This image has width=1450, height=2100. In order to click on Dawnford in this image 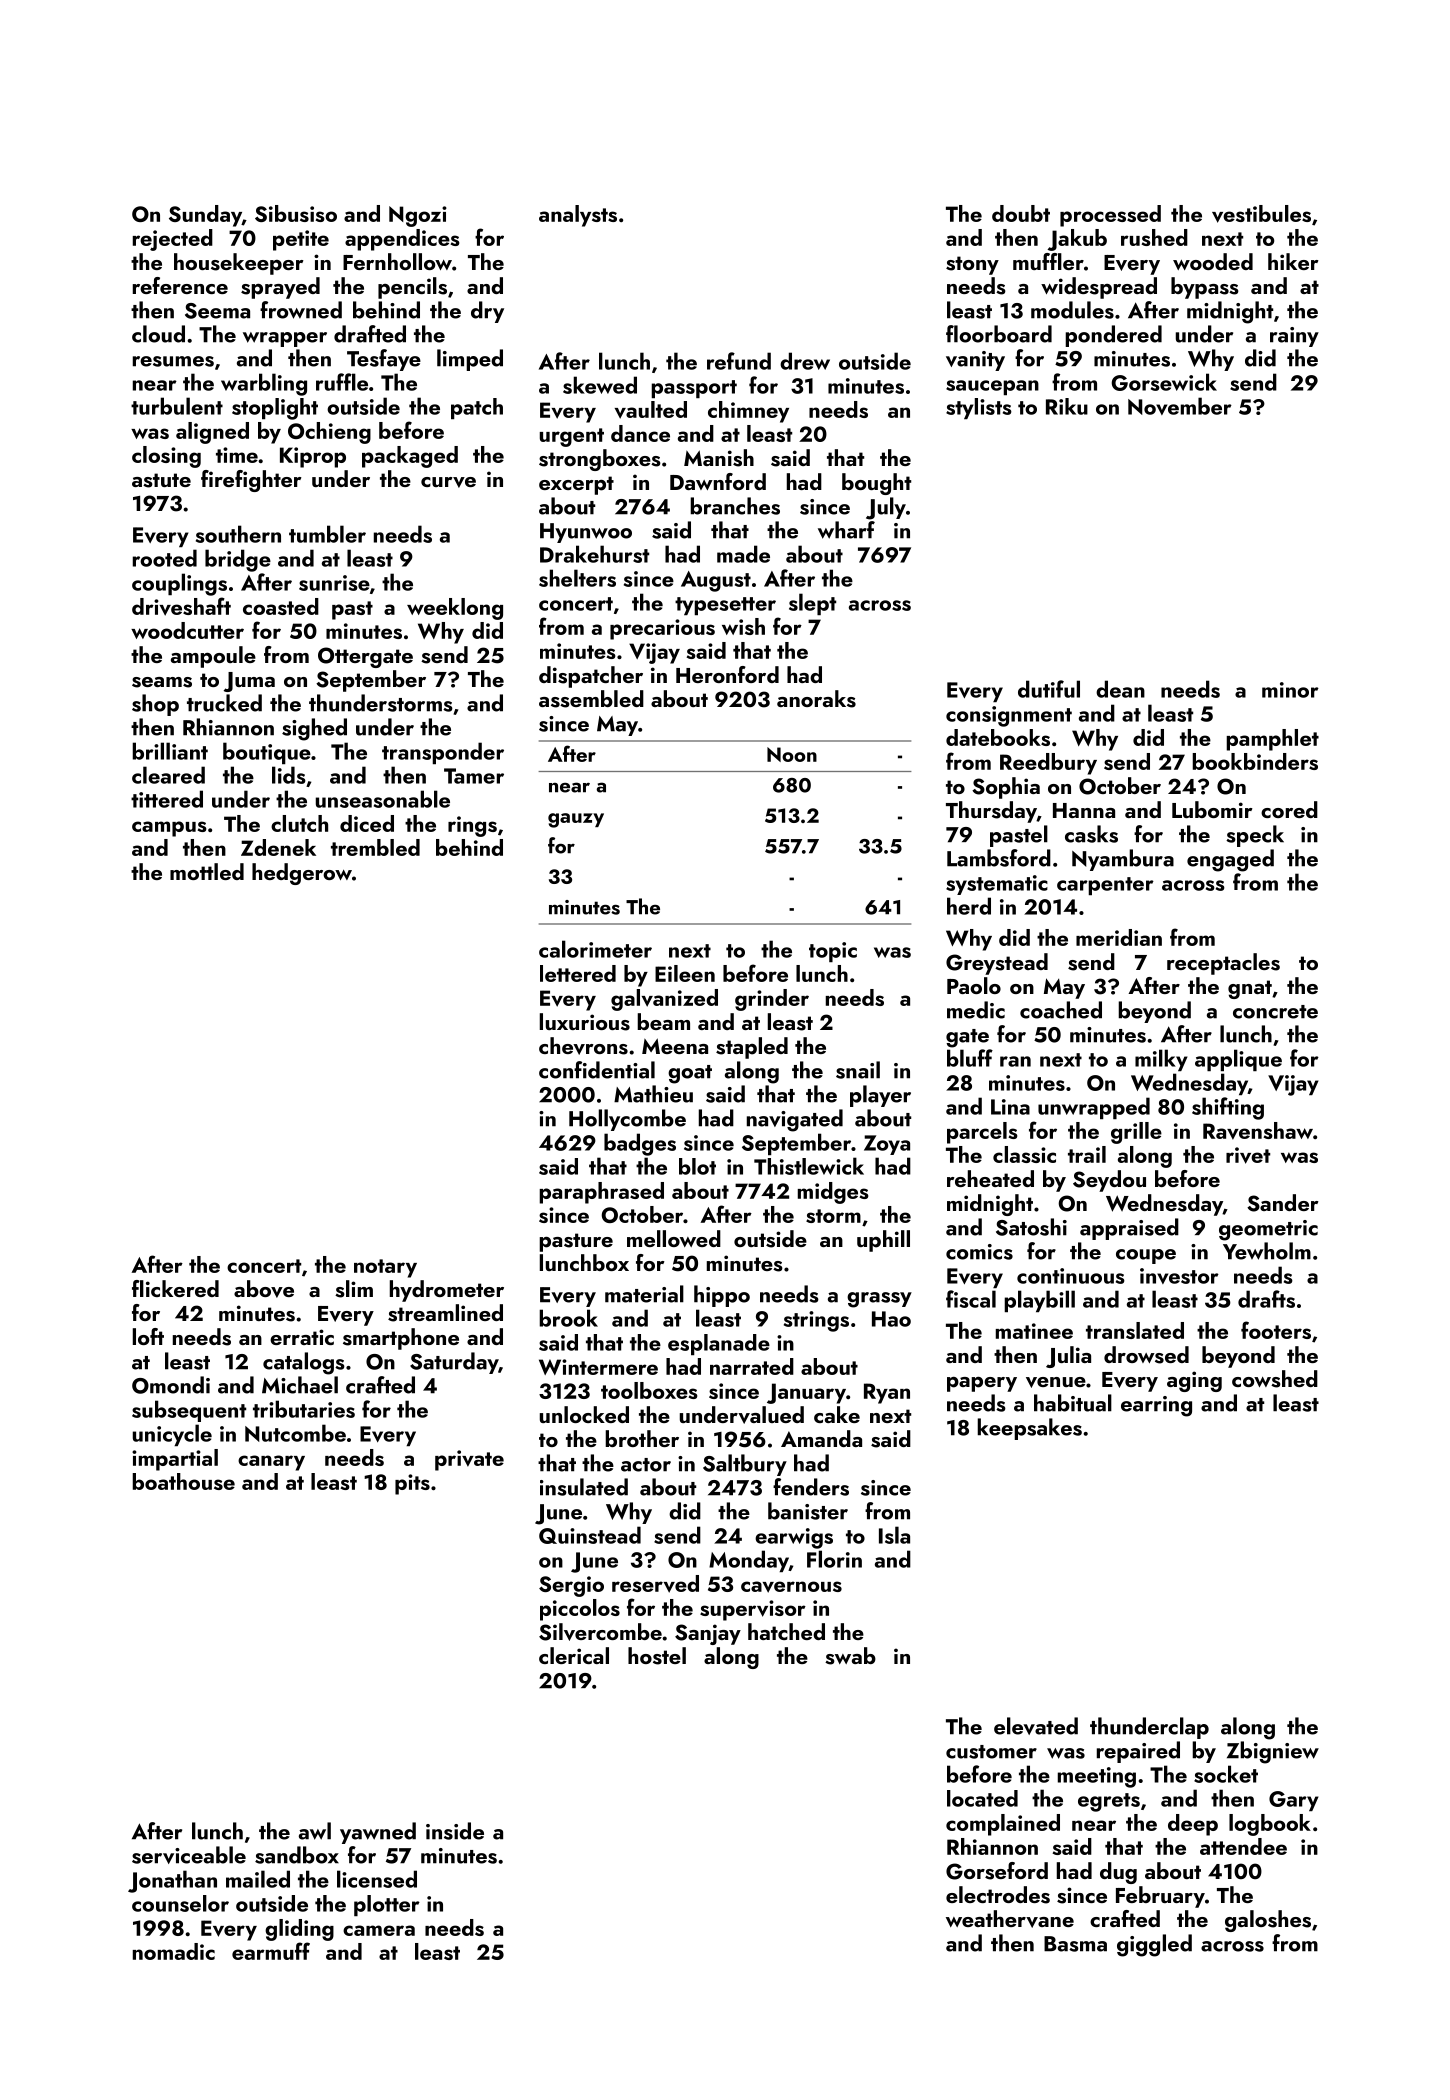, I will do `click(718, 481)`.
